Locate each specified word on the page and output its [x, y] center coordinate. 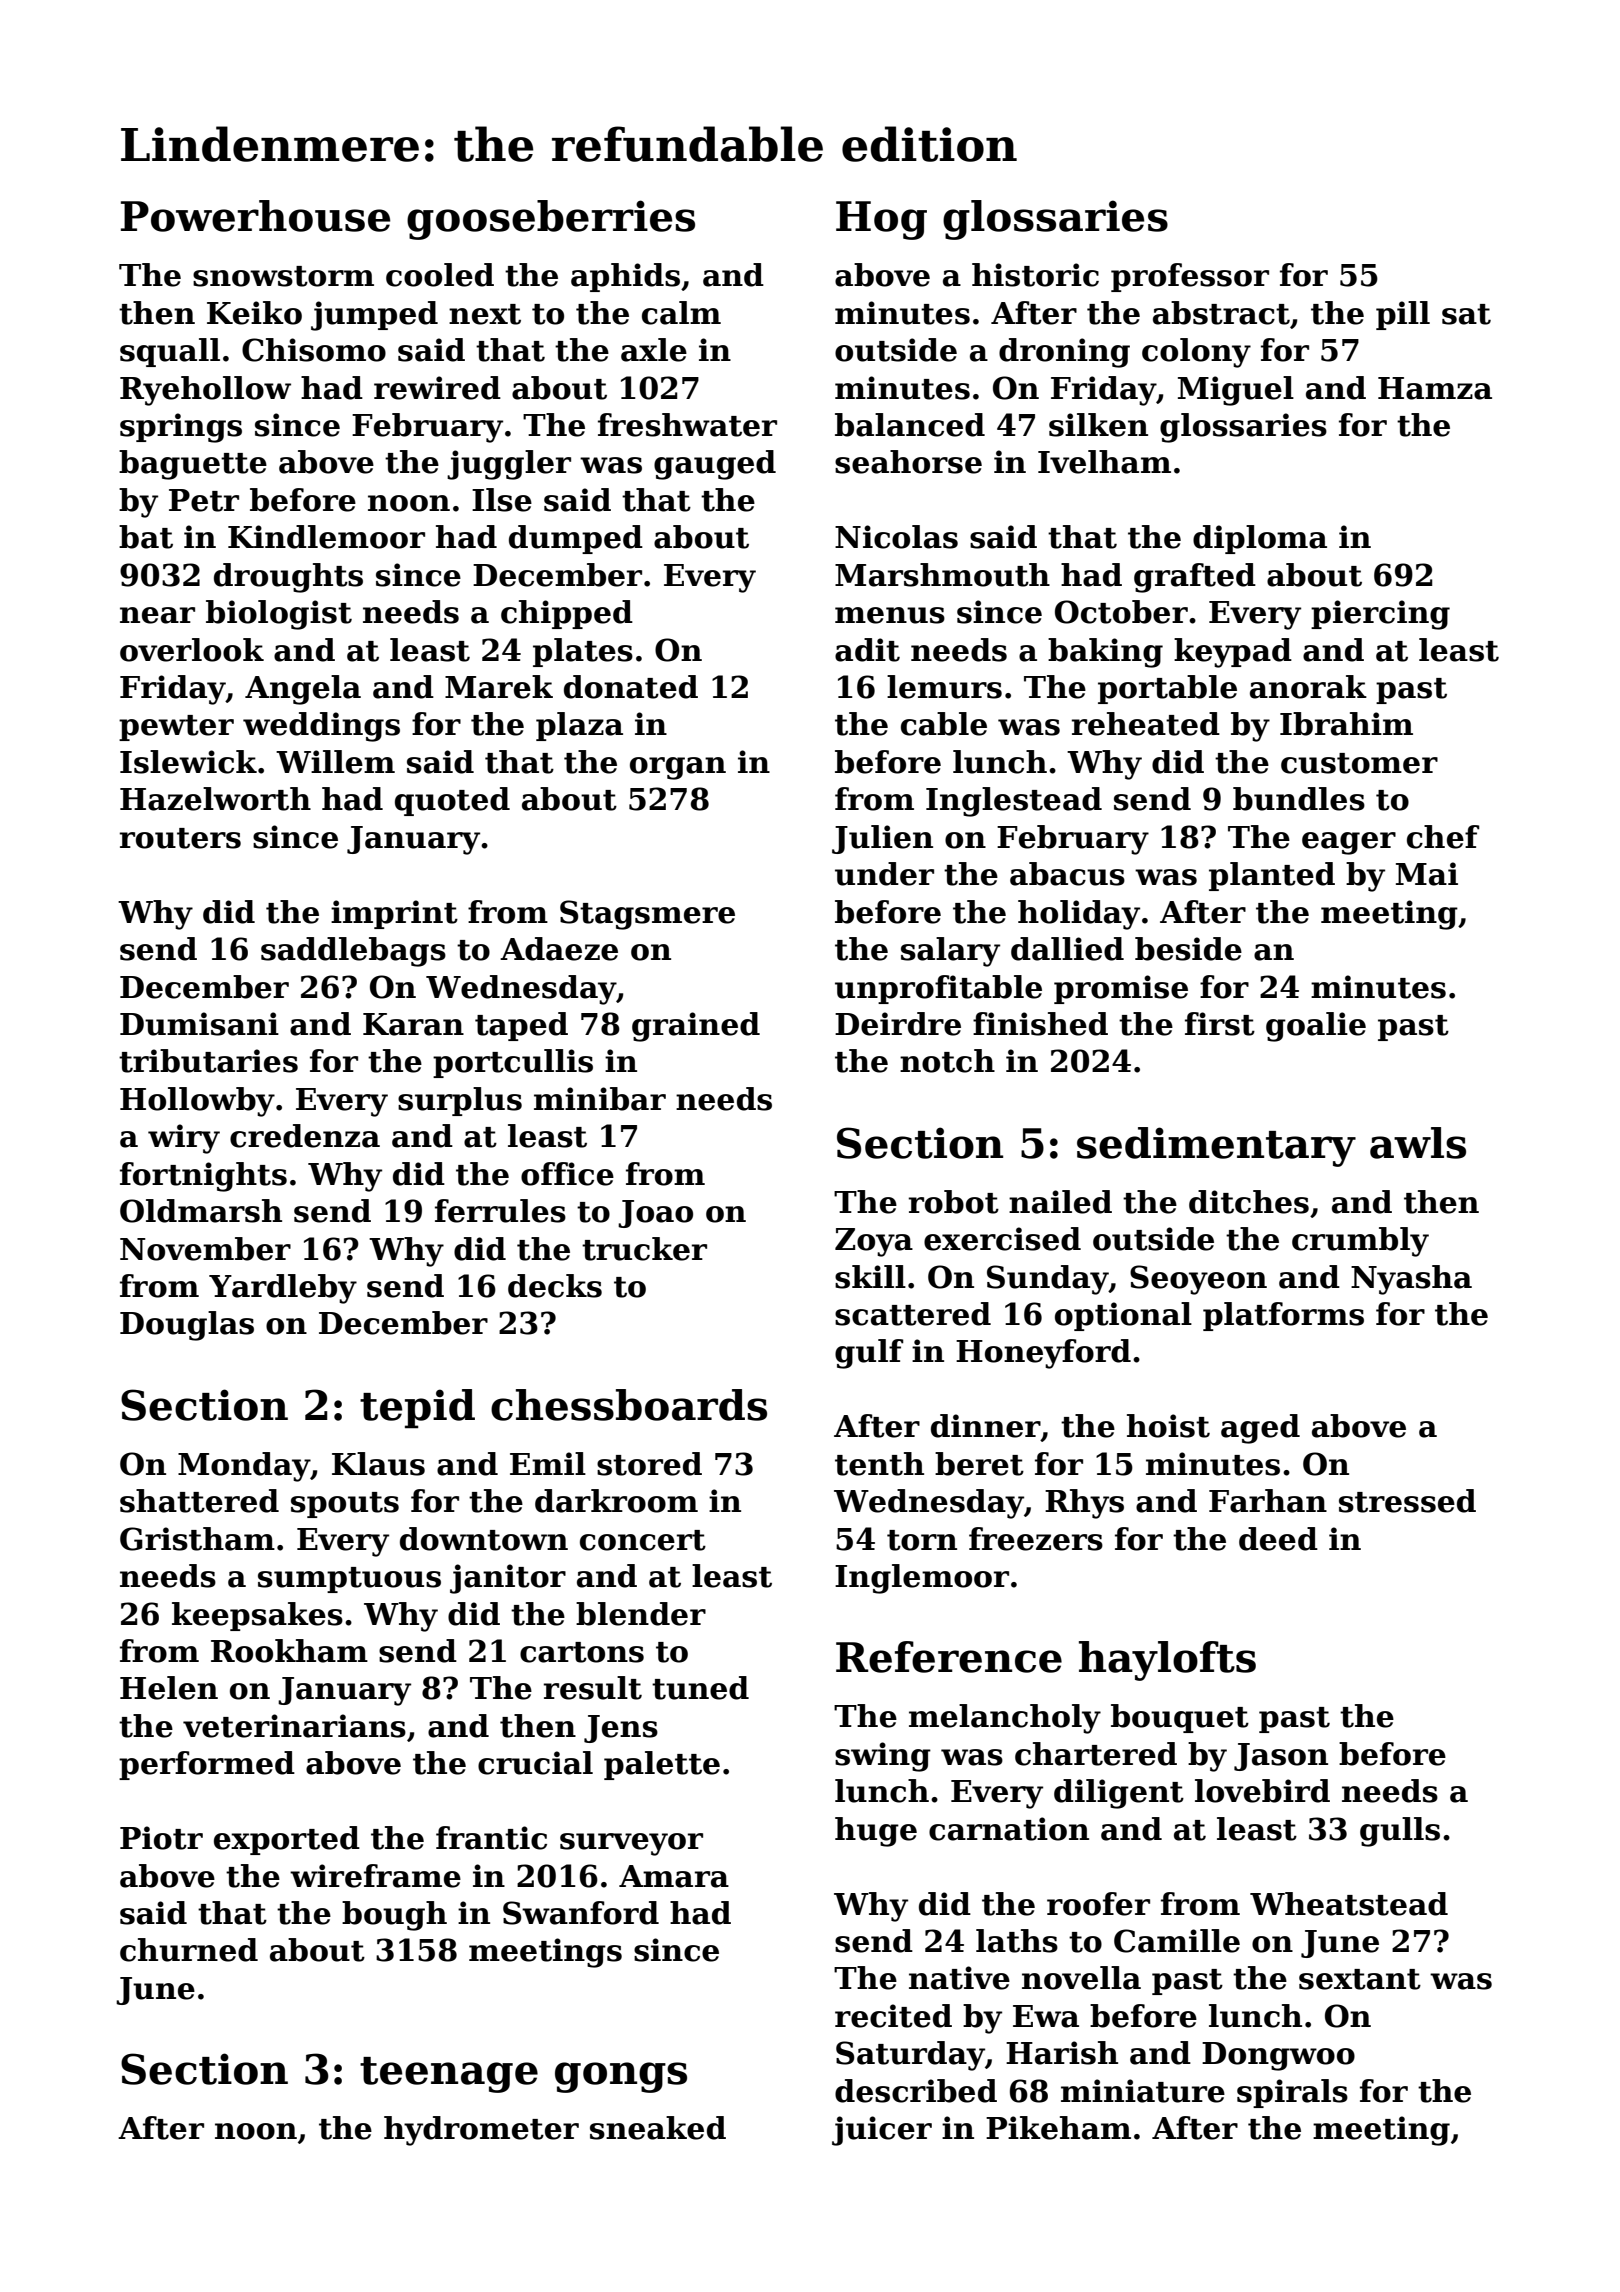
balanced [910, 425]
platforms [1283, 1316]
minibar [600, 1099]
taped [521, 1026]
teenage [449, 2075]
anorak [1308, 687]
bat [146, 537]
